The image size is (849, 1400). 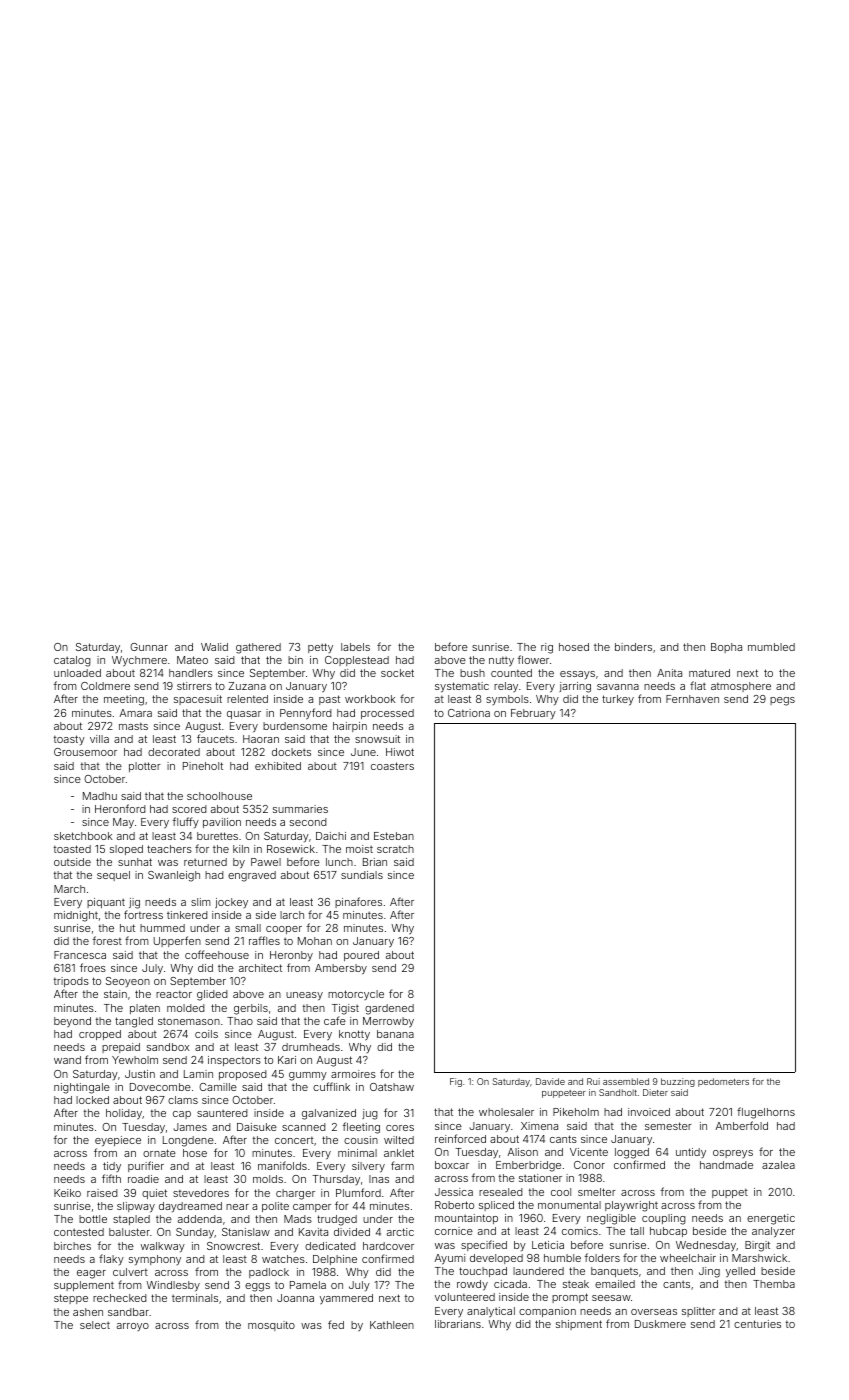 I want to click on centuries, so click(x=757, y=1324).
